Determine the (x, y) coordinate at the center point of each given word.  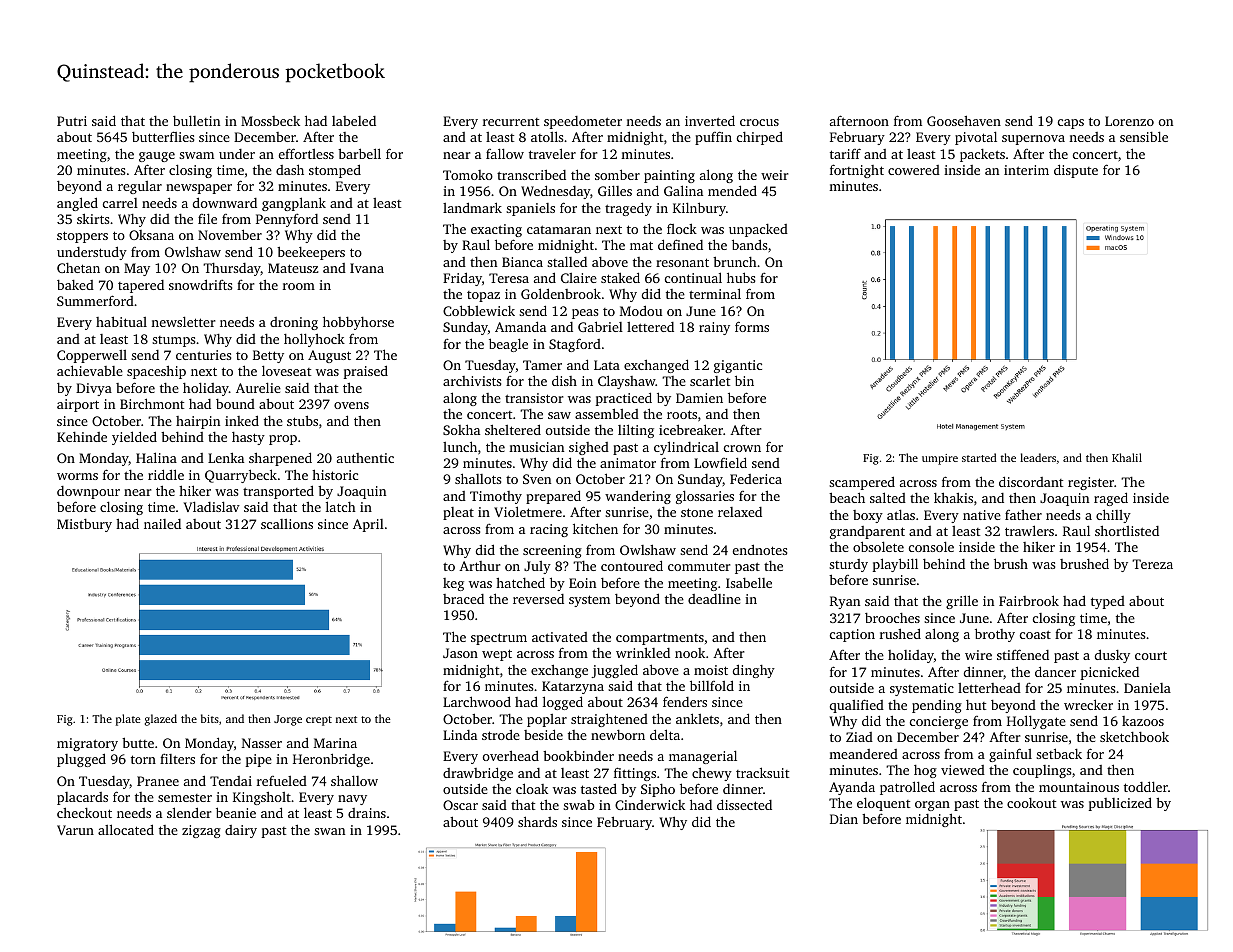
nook (690, 653)
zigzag (201, 831)
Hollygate (1036, 722)
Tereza (1152, 564)
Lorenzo (1129, 121)
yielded (134, 438)
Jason (460, 653)
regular (140, 187)
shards (537, 821)
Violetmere (528, 511)
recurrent (511, 122)
